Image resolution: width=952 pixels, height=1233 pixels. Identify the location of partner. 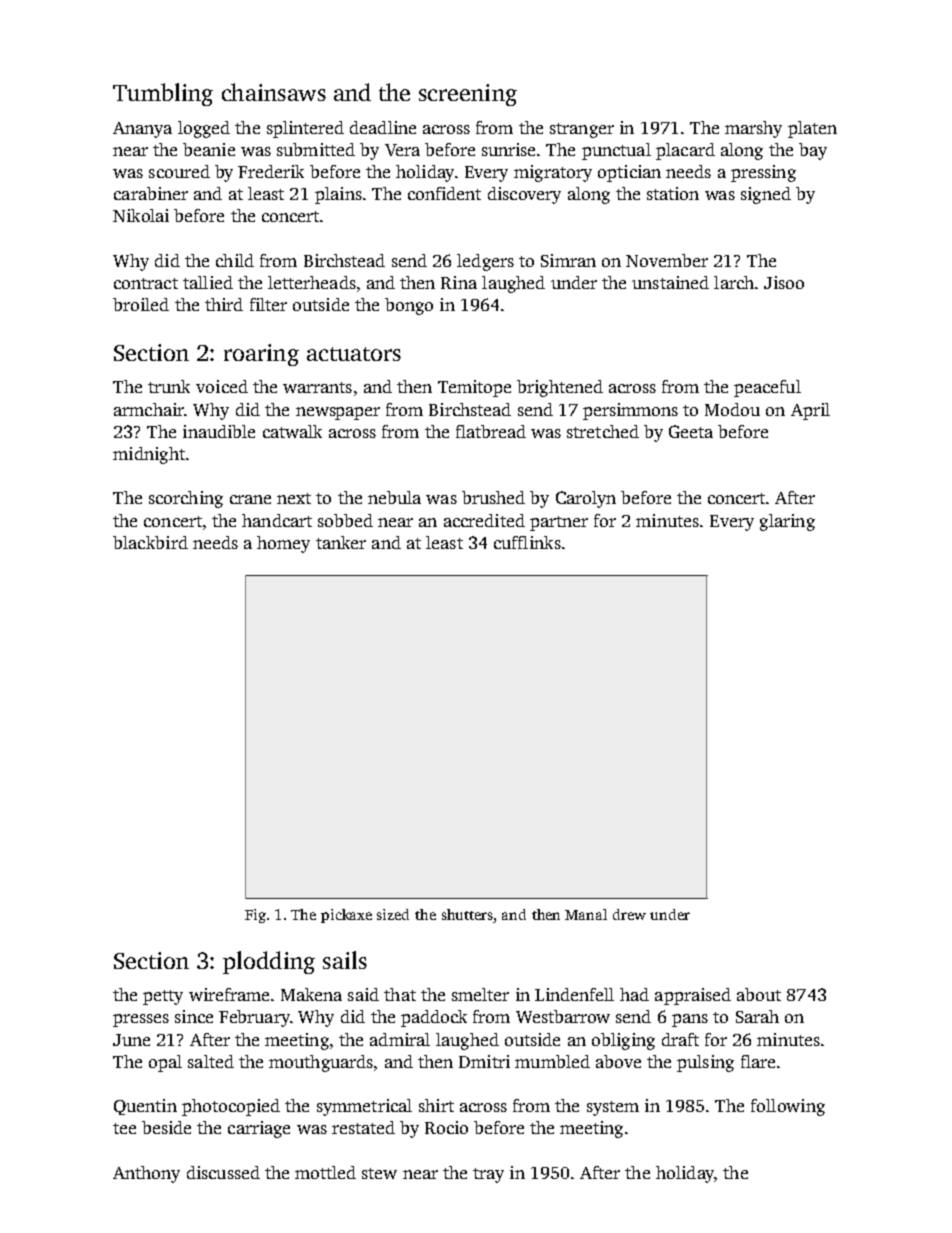
(559, 523).
